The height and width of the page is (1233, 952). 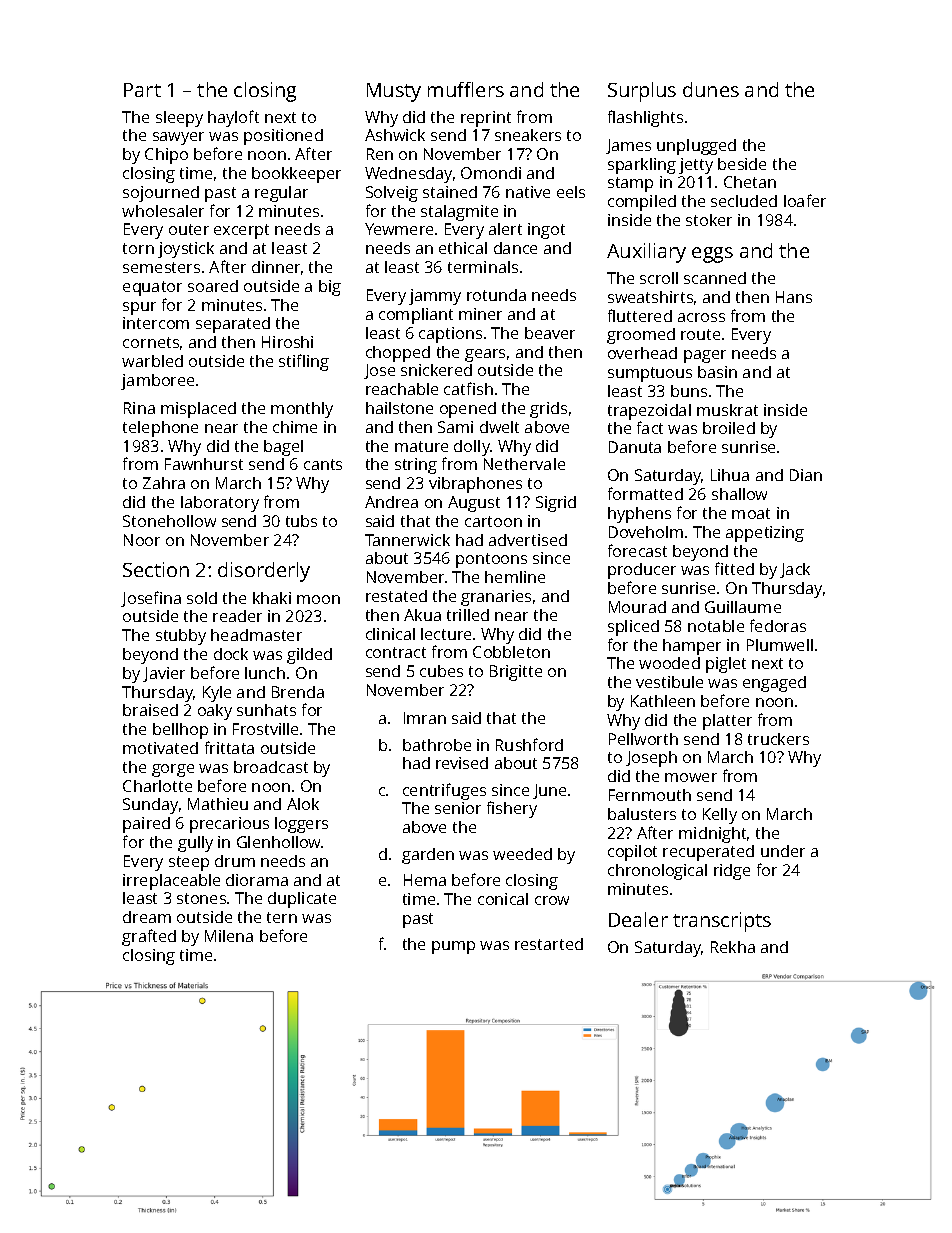 I want to click on loafer, so click(x=805, y=200).
